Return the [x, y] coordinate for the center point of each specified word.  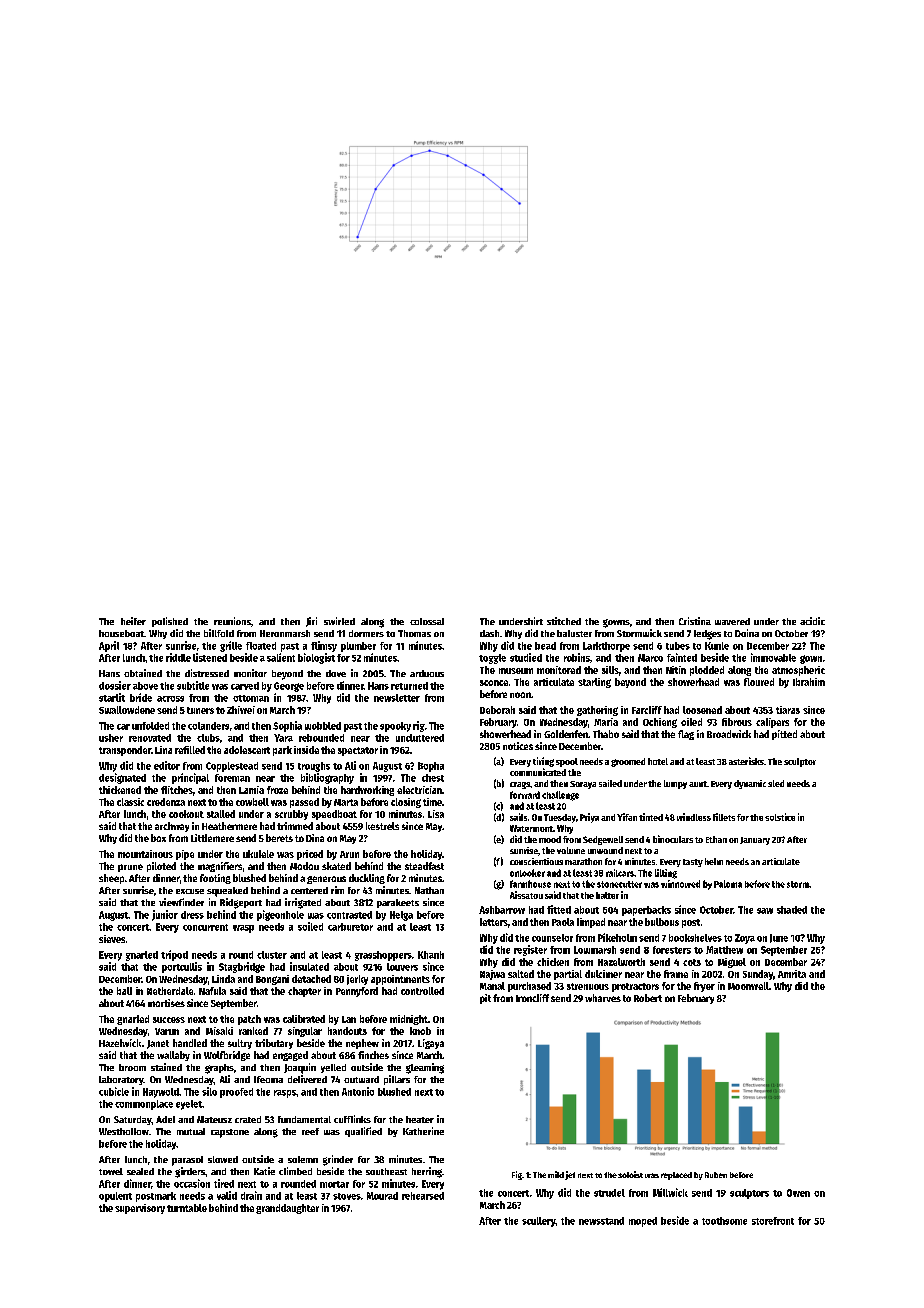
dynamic [750, 784]
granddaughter [287, 1209]
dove [336, 673]
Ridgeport [241, 903]
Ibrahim [809, 682]
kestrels [382, 826]
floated [261, 646]
